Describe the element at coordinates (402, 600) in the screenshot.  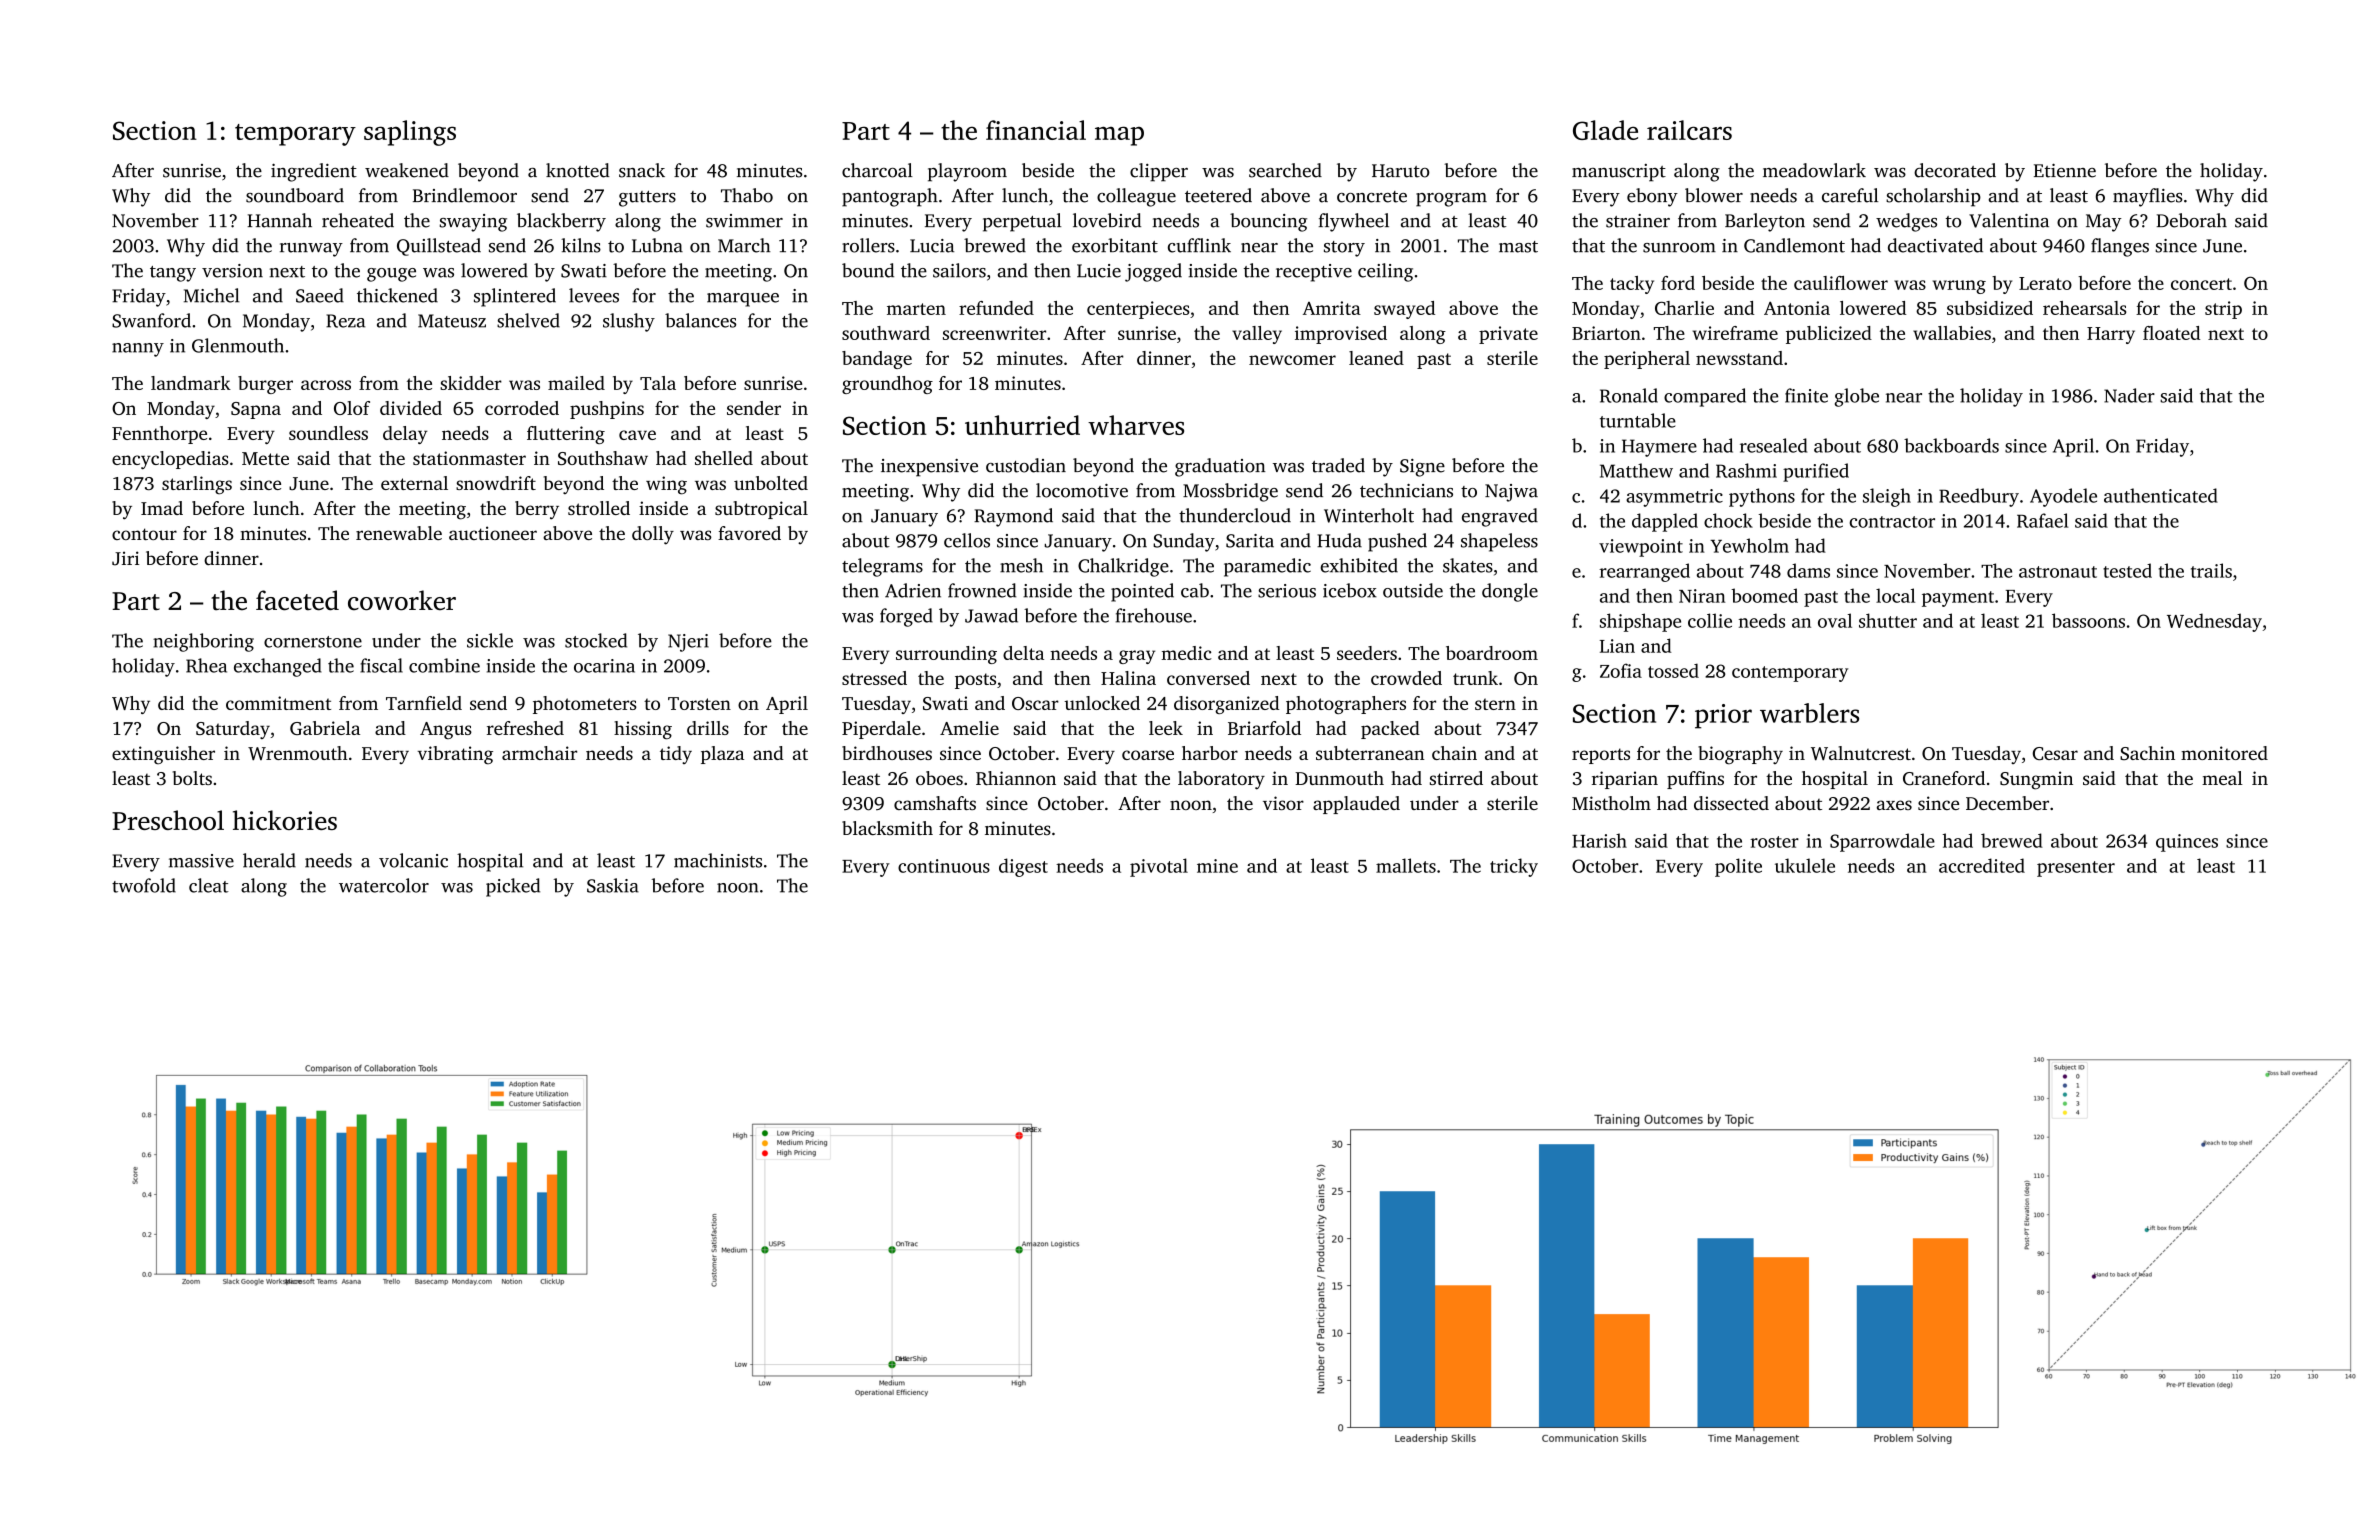
I see `coworker` at that location.
